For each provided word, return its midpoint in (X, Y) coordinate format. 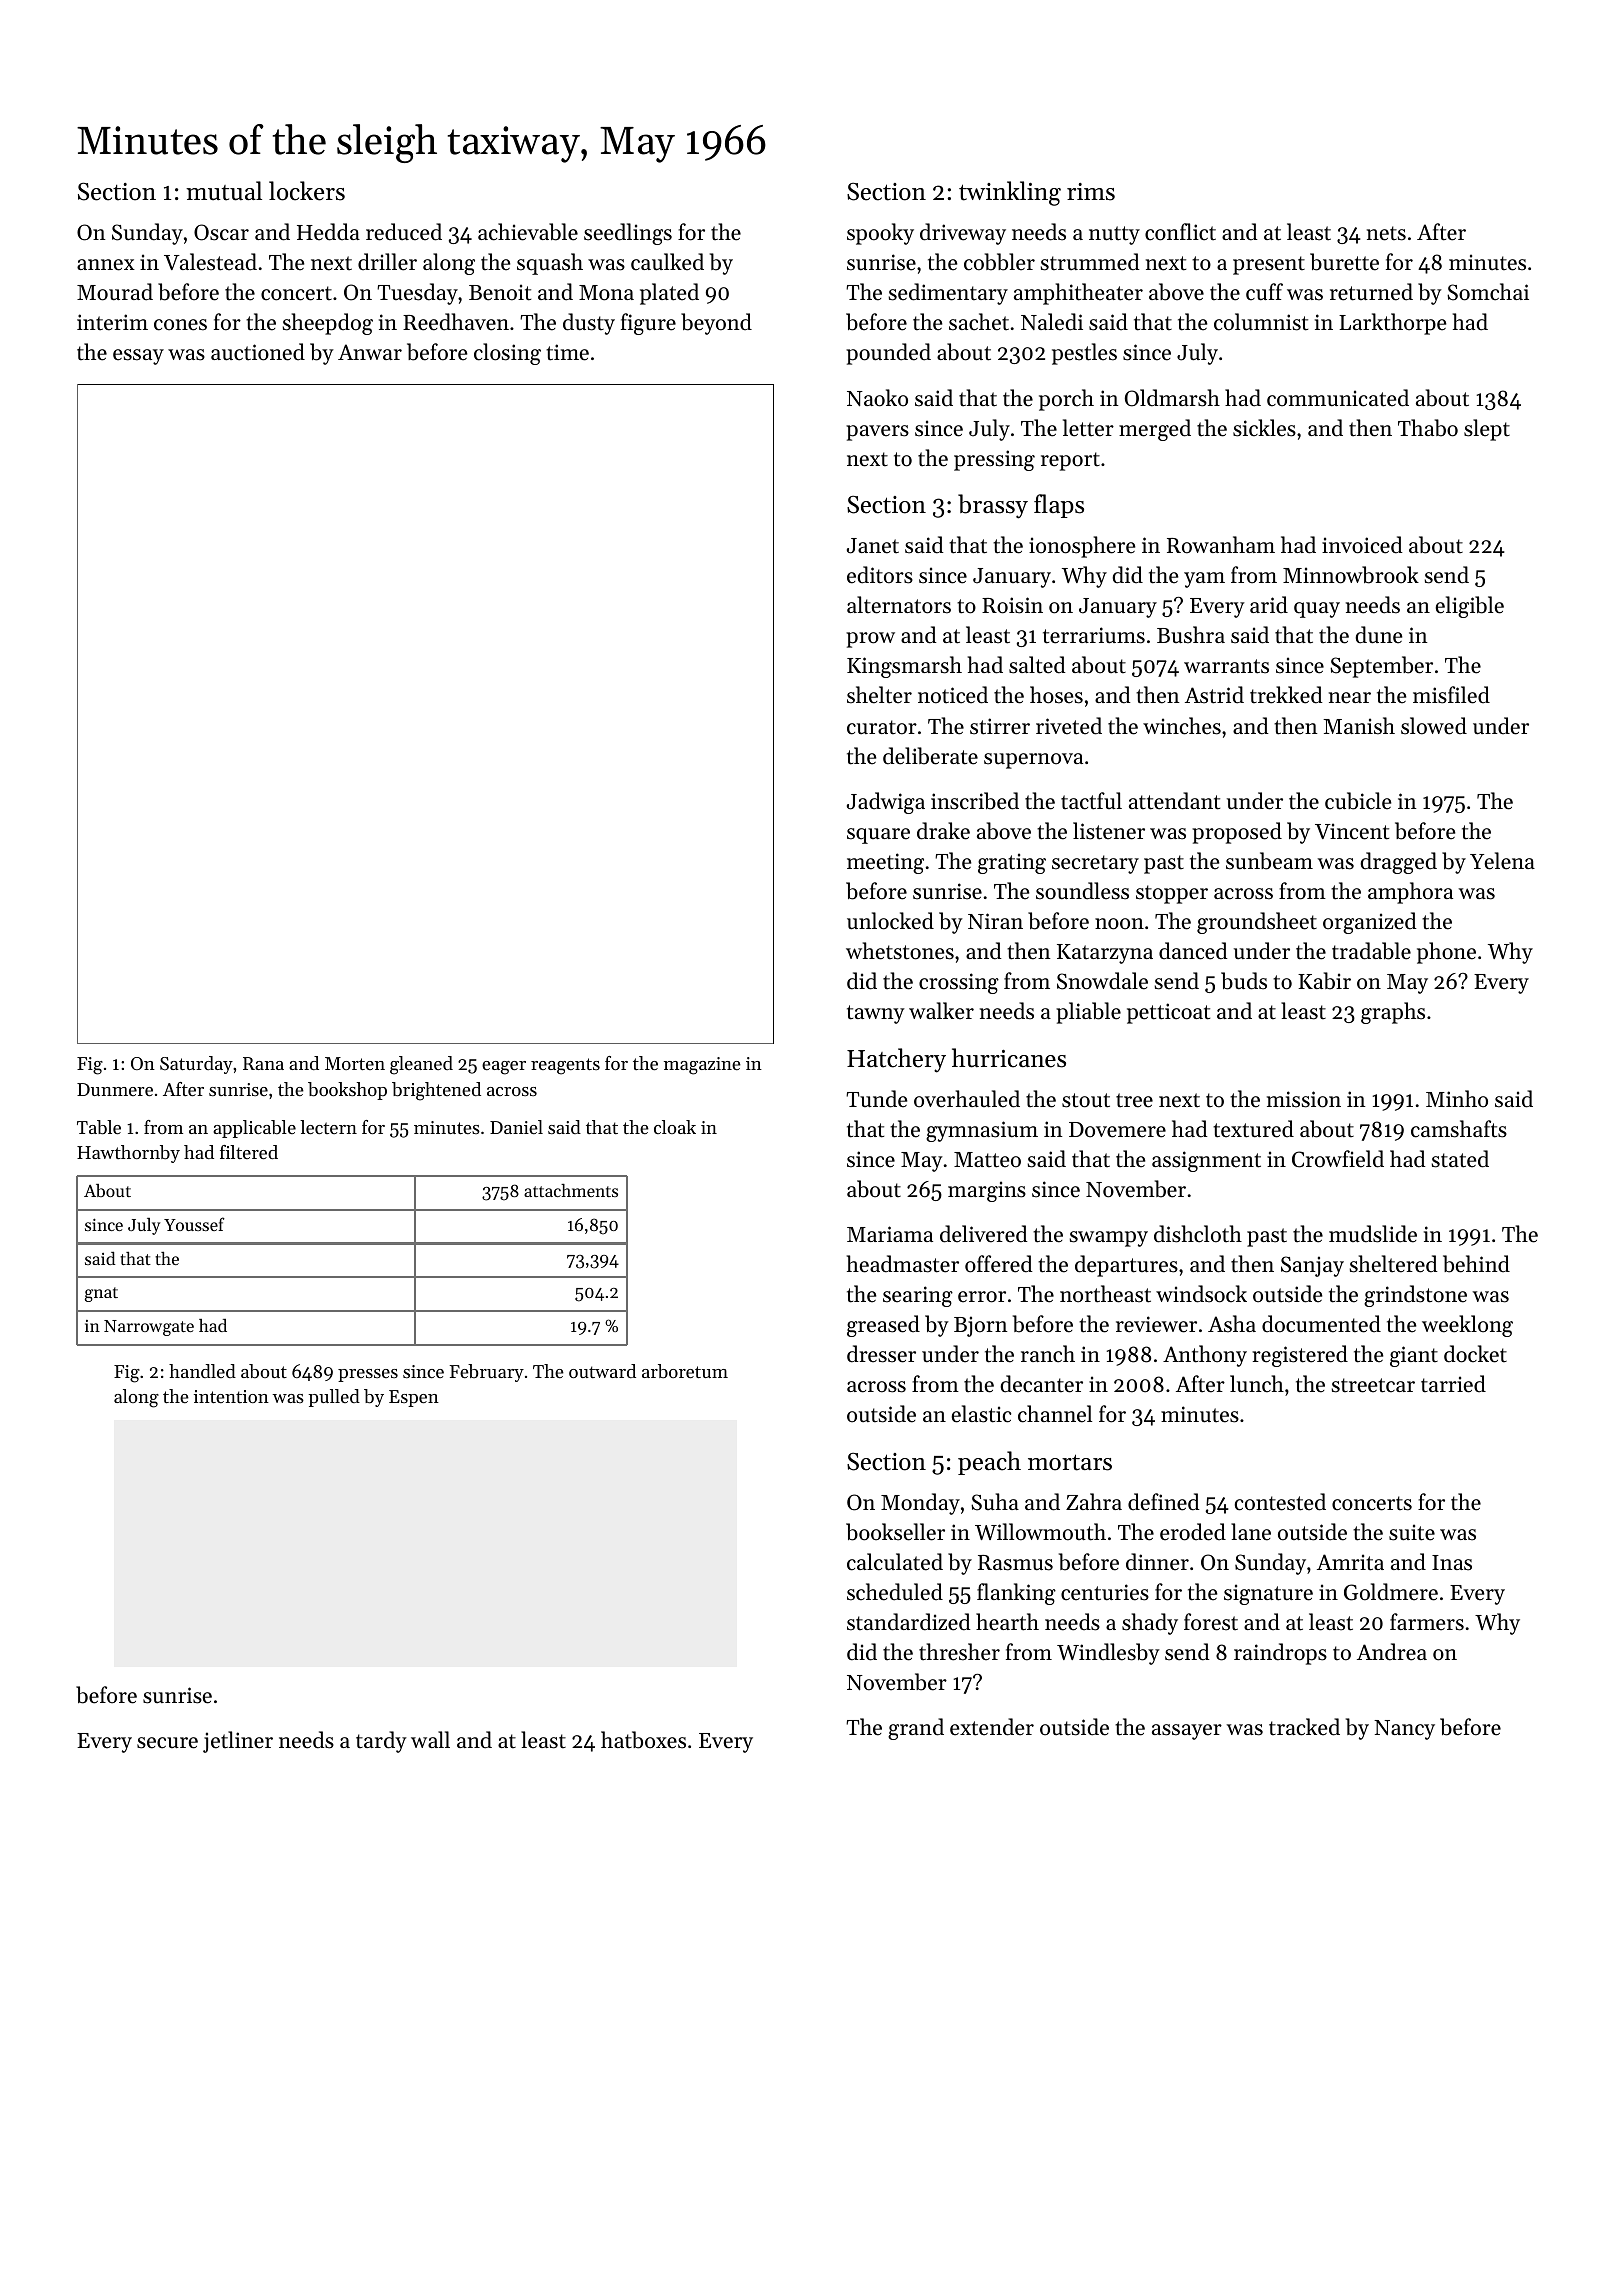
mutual (224, 191)
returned (1371, 292)
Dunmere (115, 1089)
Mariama (890, 1234)
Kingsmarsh (904, 667)
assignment (1206, 1161)
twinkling (1010, 193)
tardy (381, 1742)
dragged (1398, 863)
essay (138, 357)
